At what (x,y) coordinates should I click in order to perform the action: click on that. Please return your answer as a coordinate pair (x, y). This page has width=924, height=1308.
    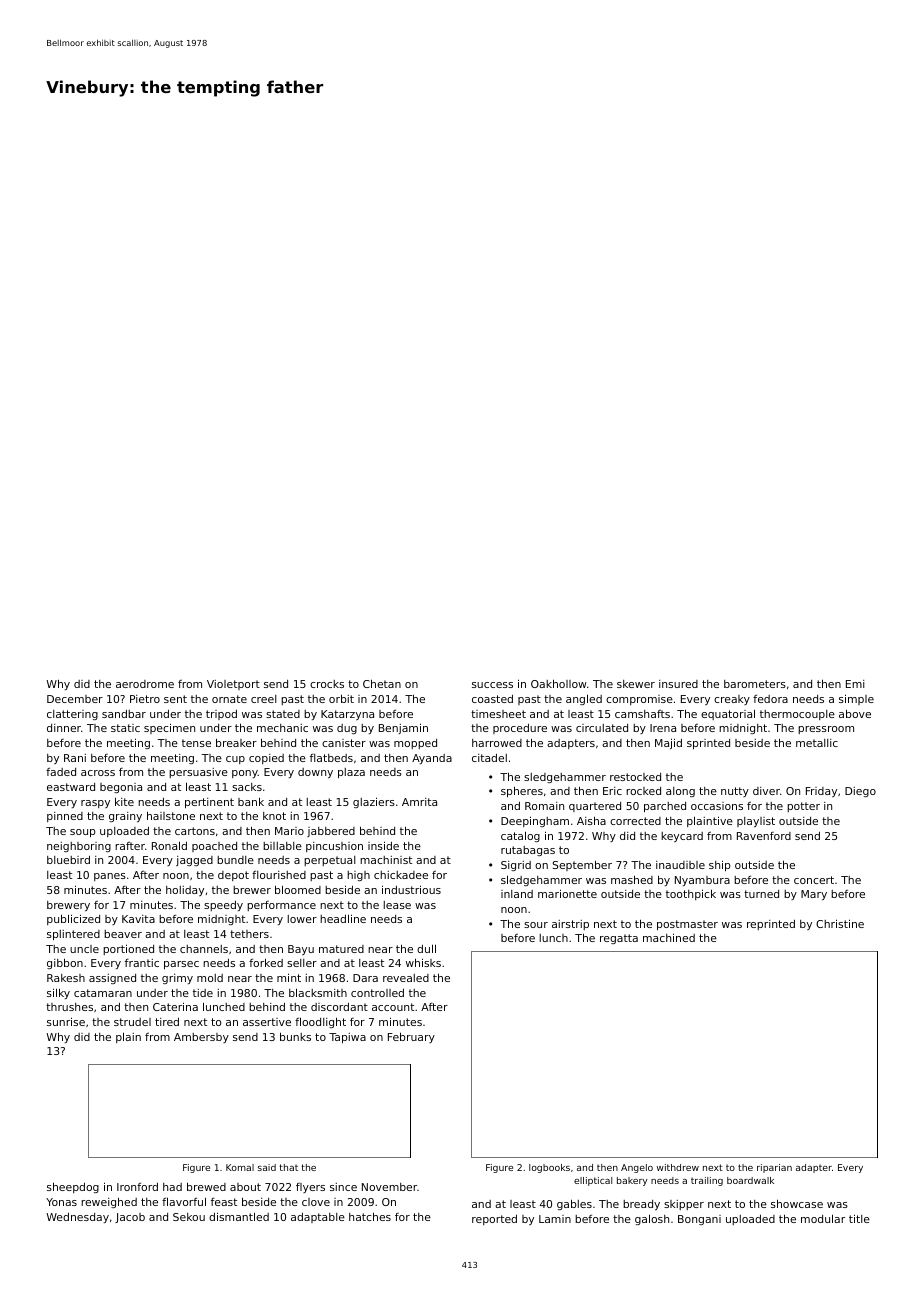
    Looking at the image, I should click on (288, 1167).
